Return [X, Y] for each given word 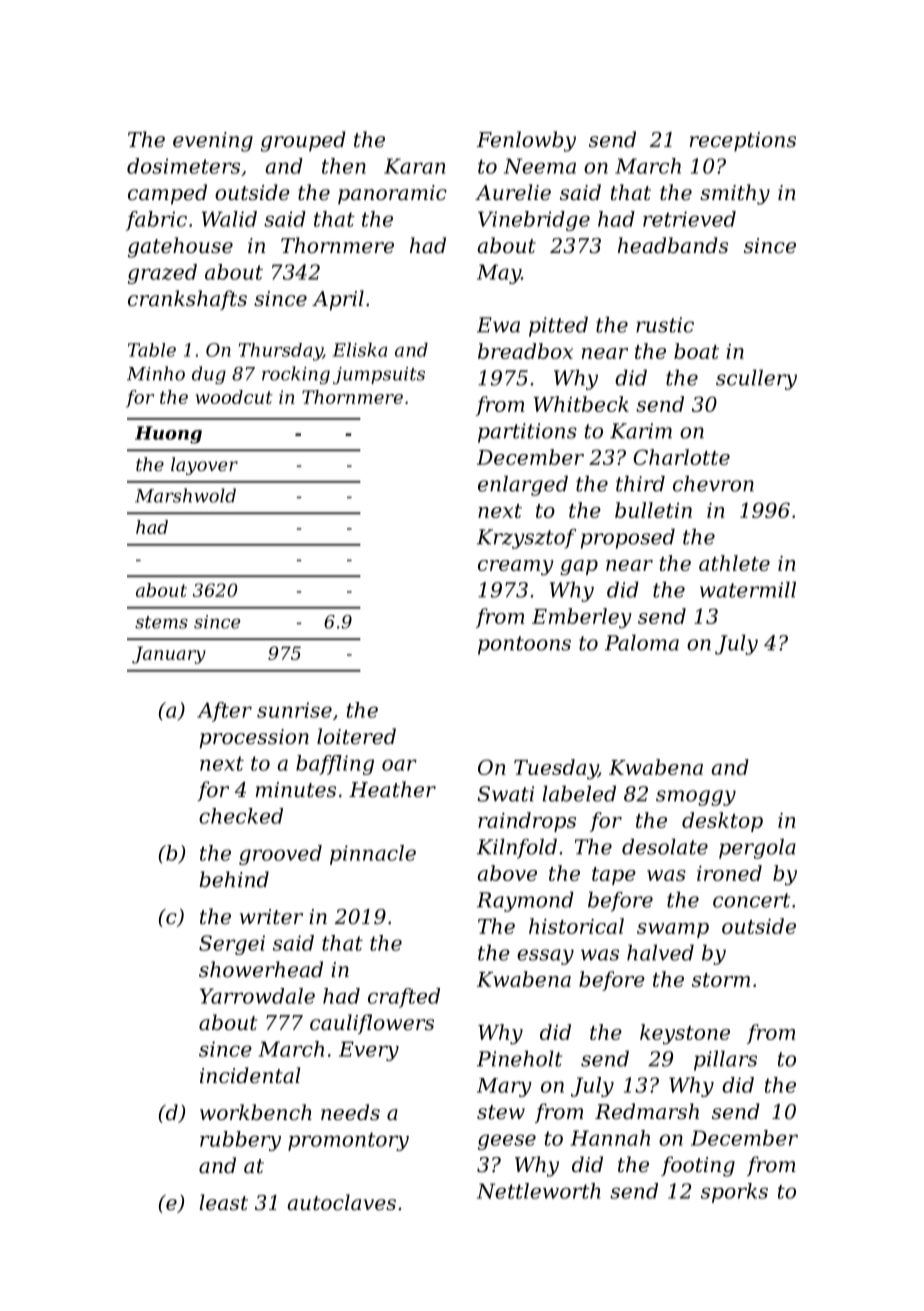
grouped [303, 141]
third [640, 484]
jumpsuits [379, 375]
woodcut [234, 397]
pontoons [524, 645]
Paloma [642, 643]
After [224, 712]
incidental [250, 1075]
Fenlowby [526, 141]
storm [721, 980]
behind [234, 879]
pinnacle [373, 855]
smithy [735, 194]
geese [507, 1142]
